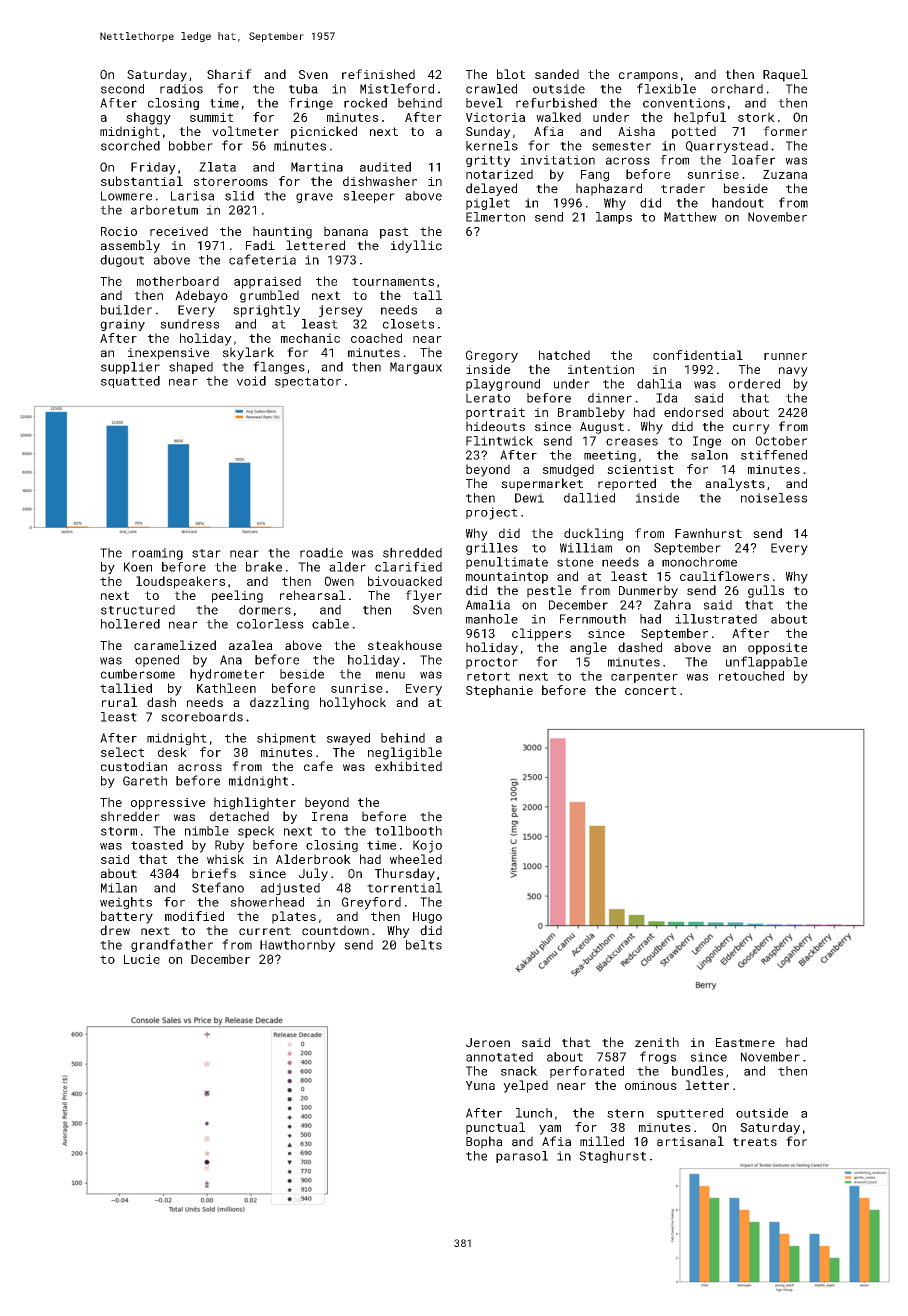 This image has height=1316, width=908. I want to click on sanded, so click(557, 74).
